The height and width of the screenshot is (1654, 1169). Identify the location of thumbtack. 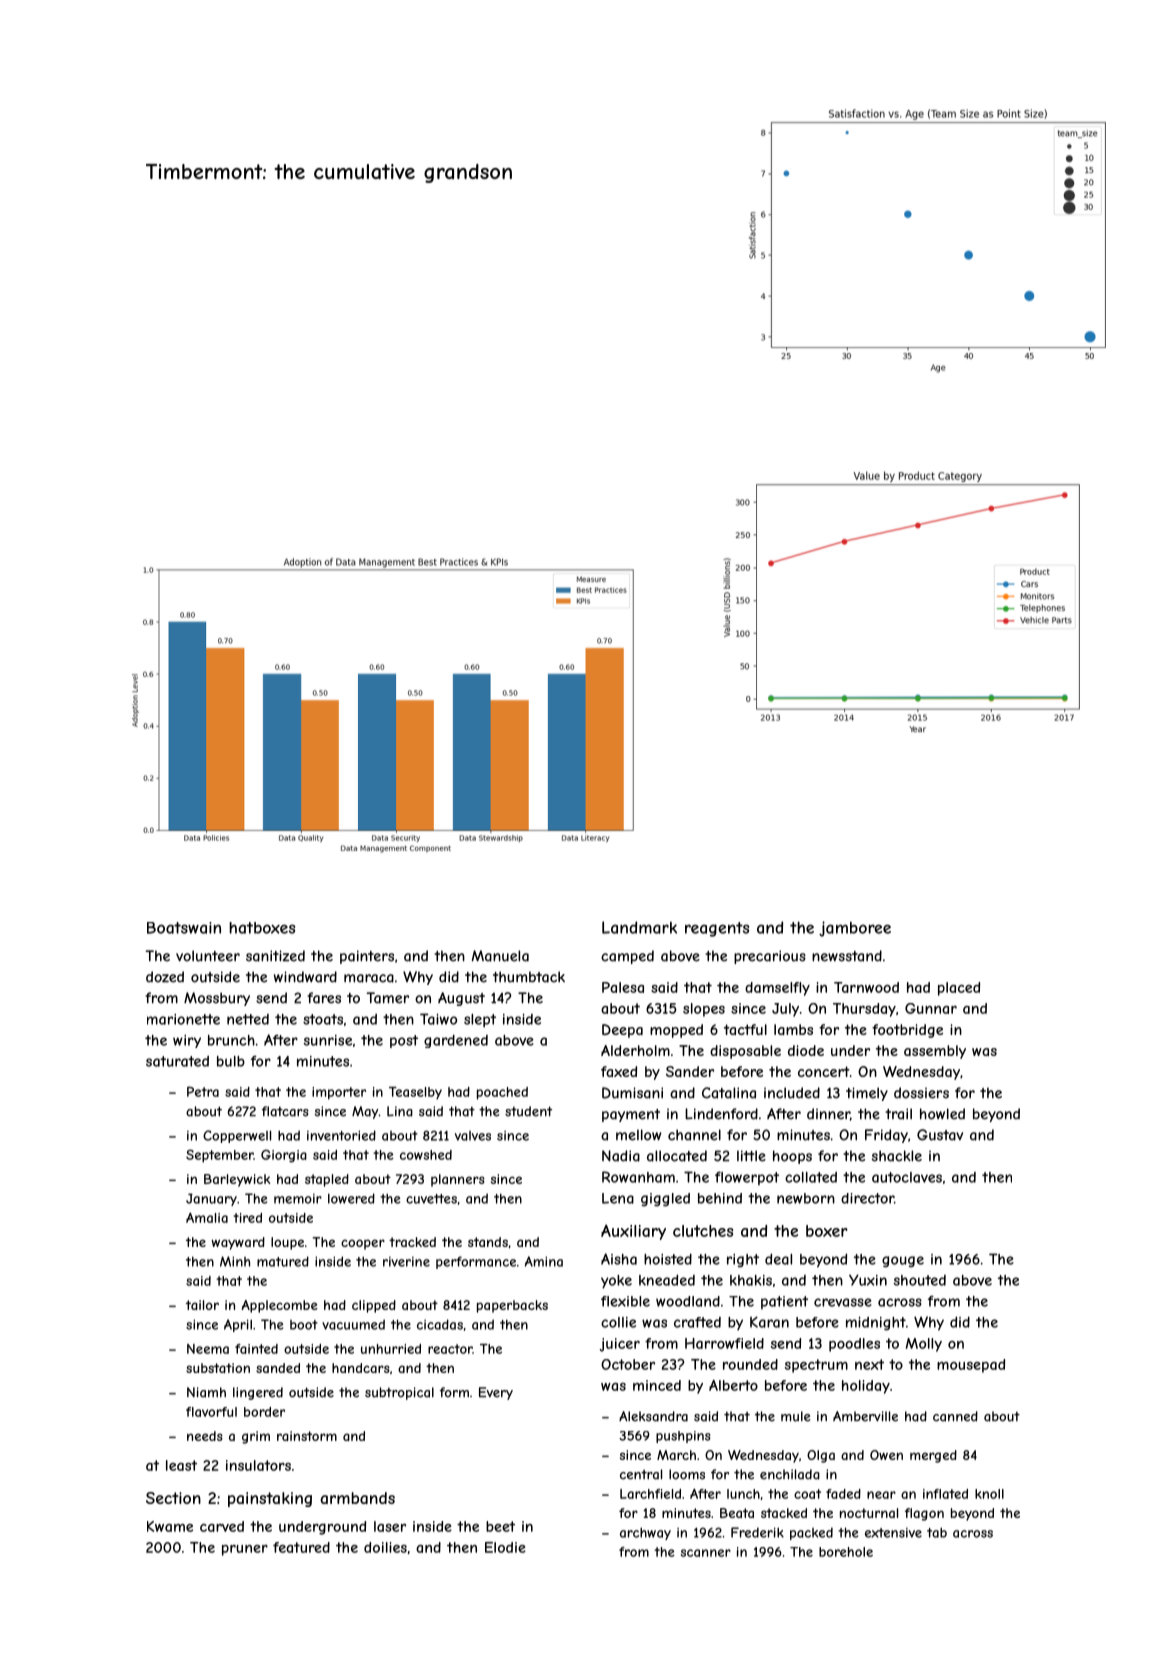
(529, 977).
